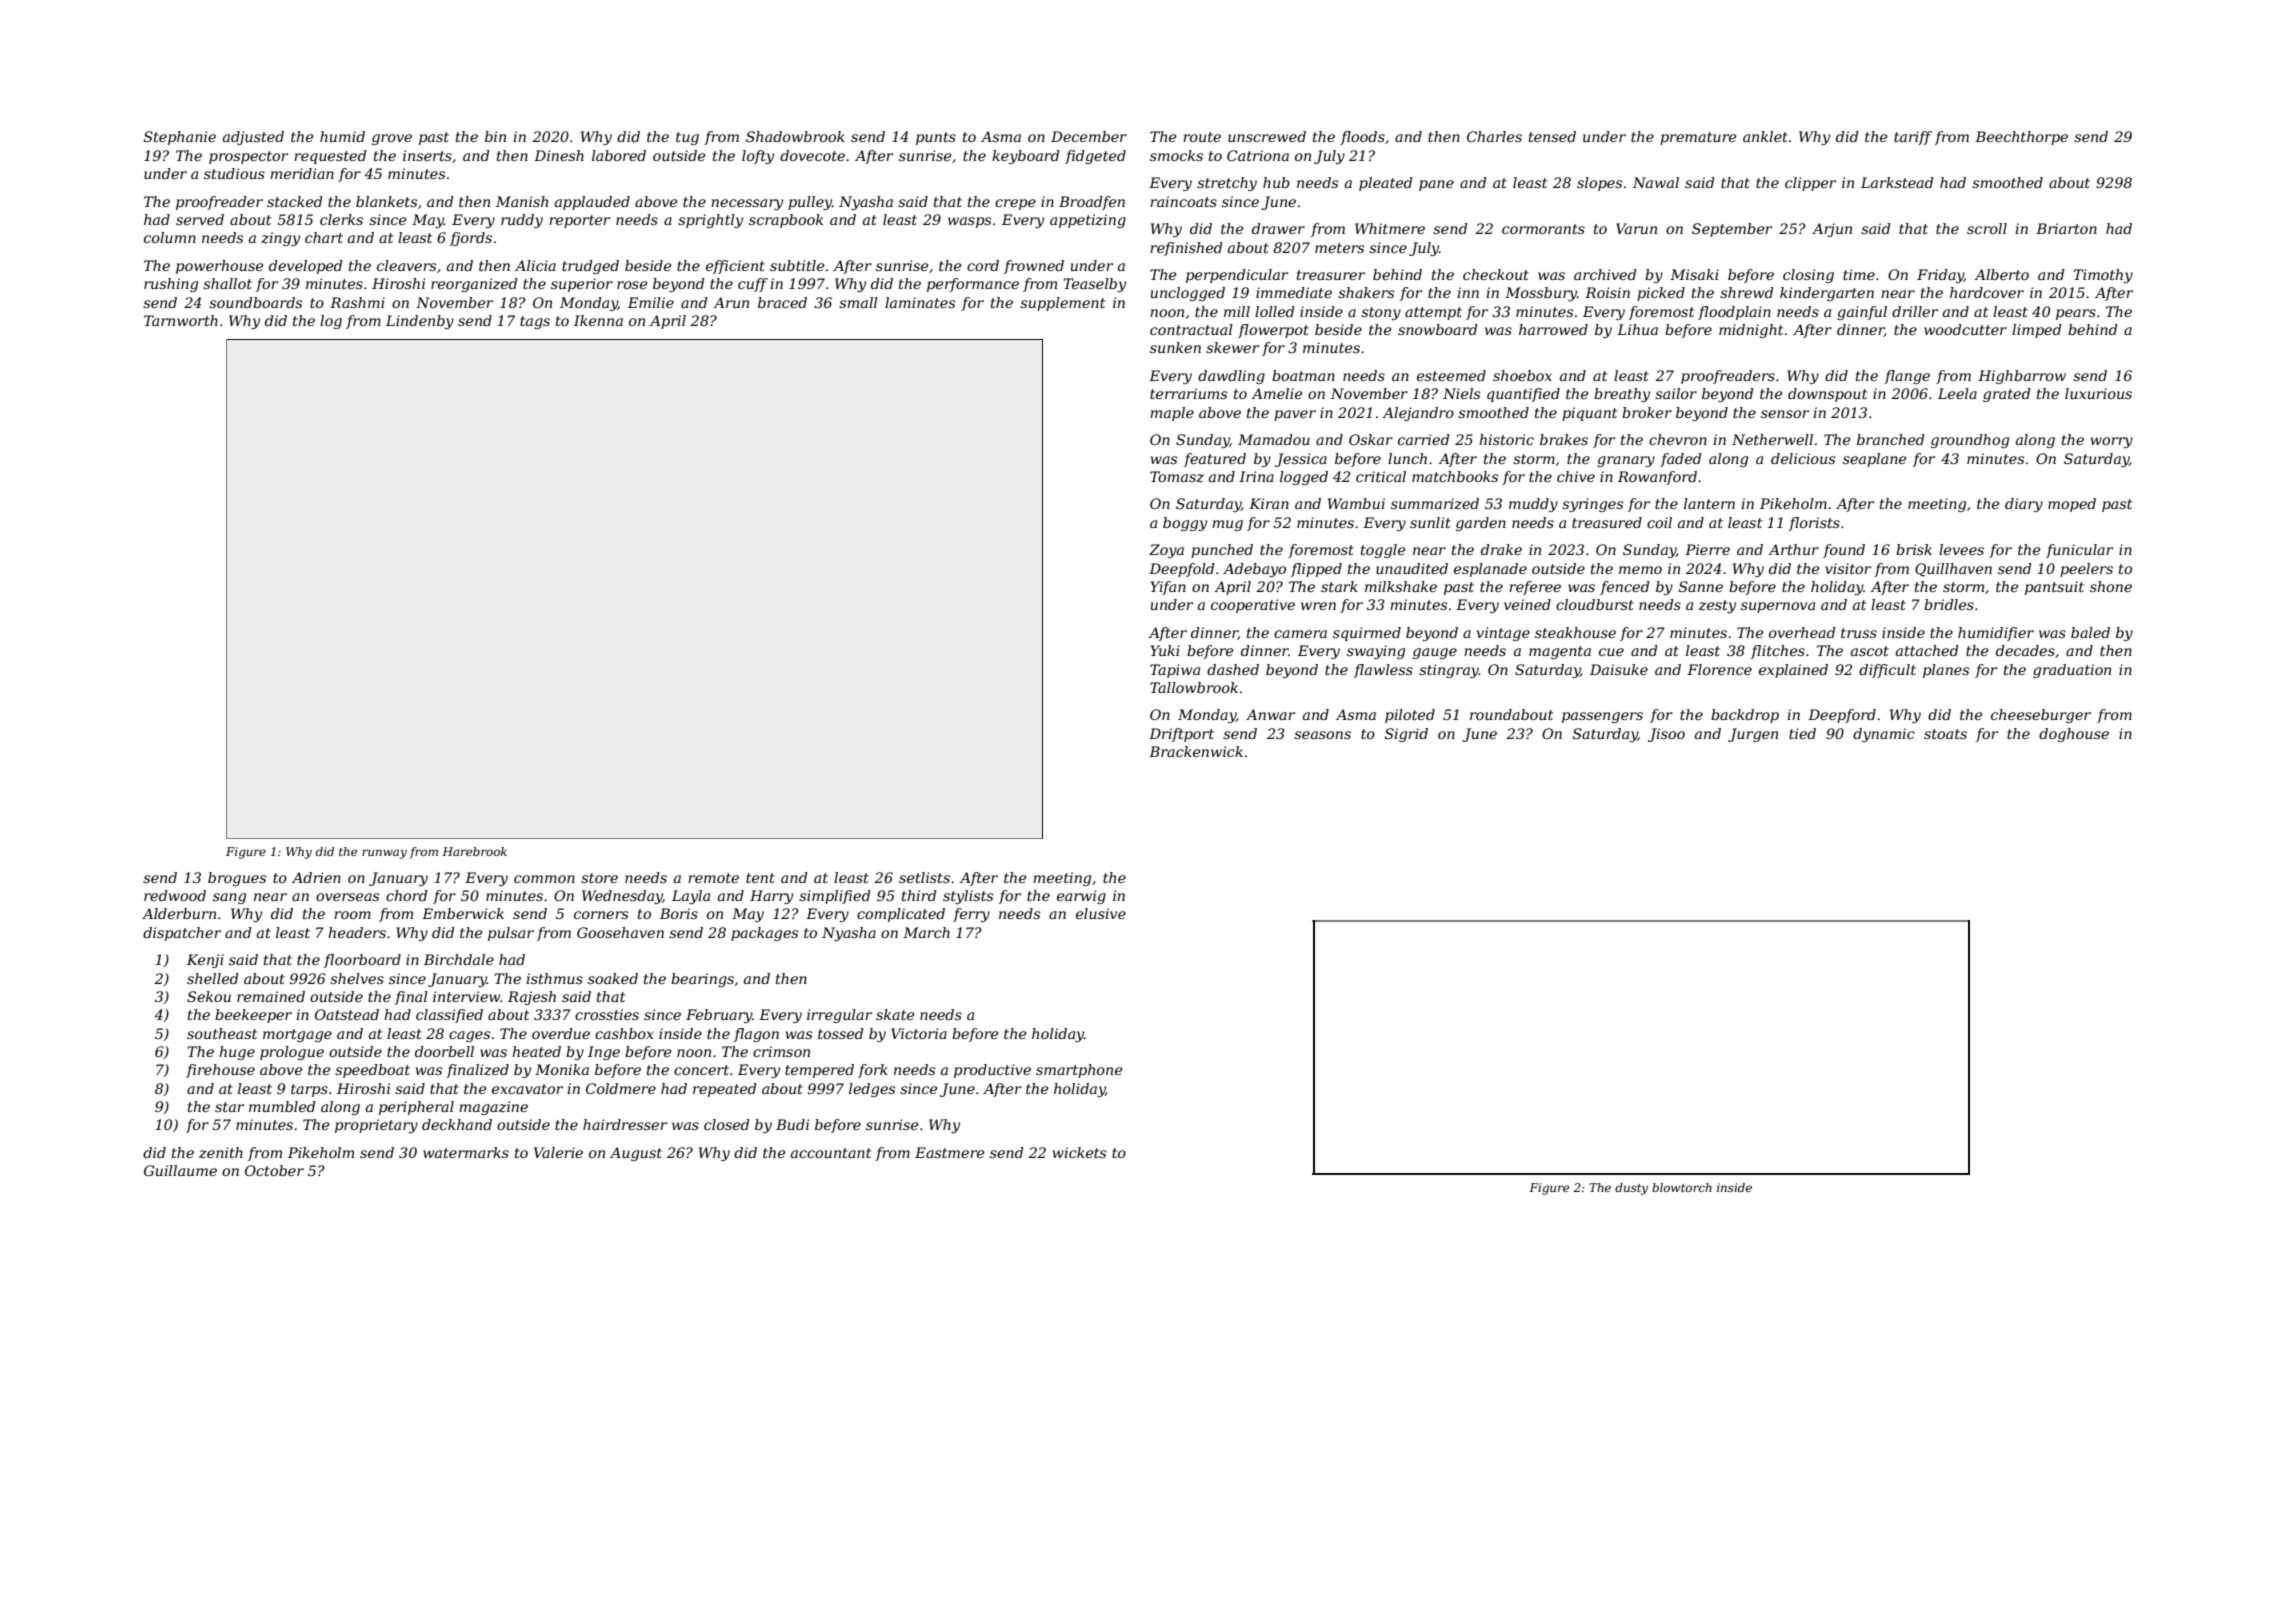  What do you see at coordinates (1168, 588) in the screenshot?
I see `Yifan` at bounding box center [1168, 588].
